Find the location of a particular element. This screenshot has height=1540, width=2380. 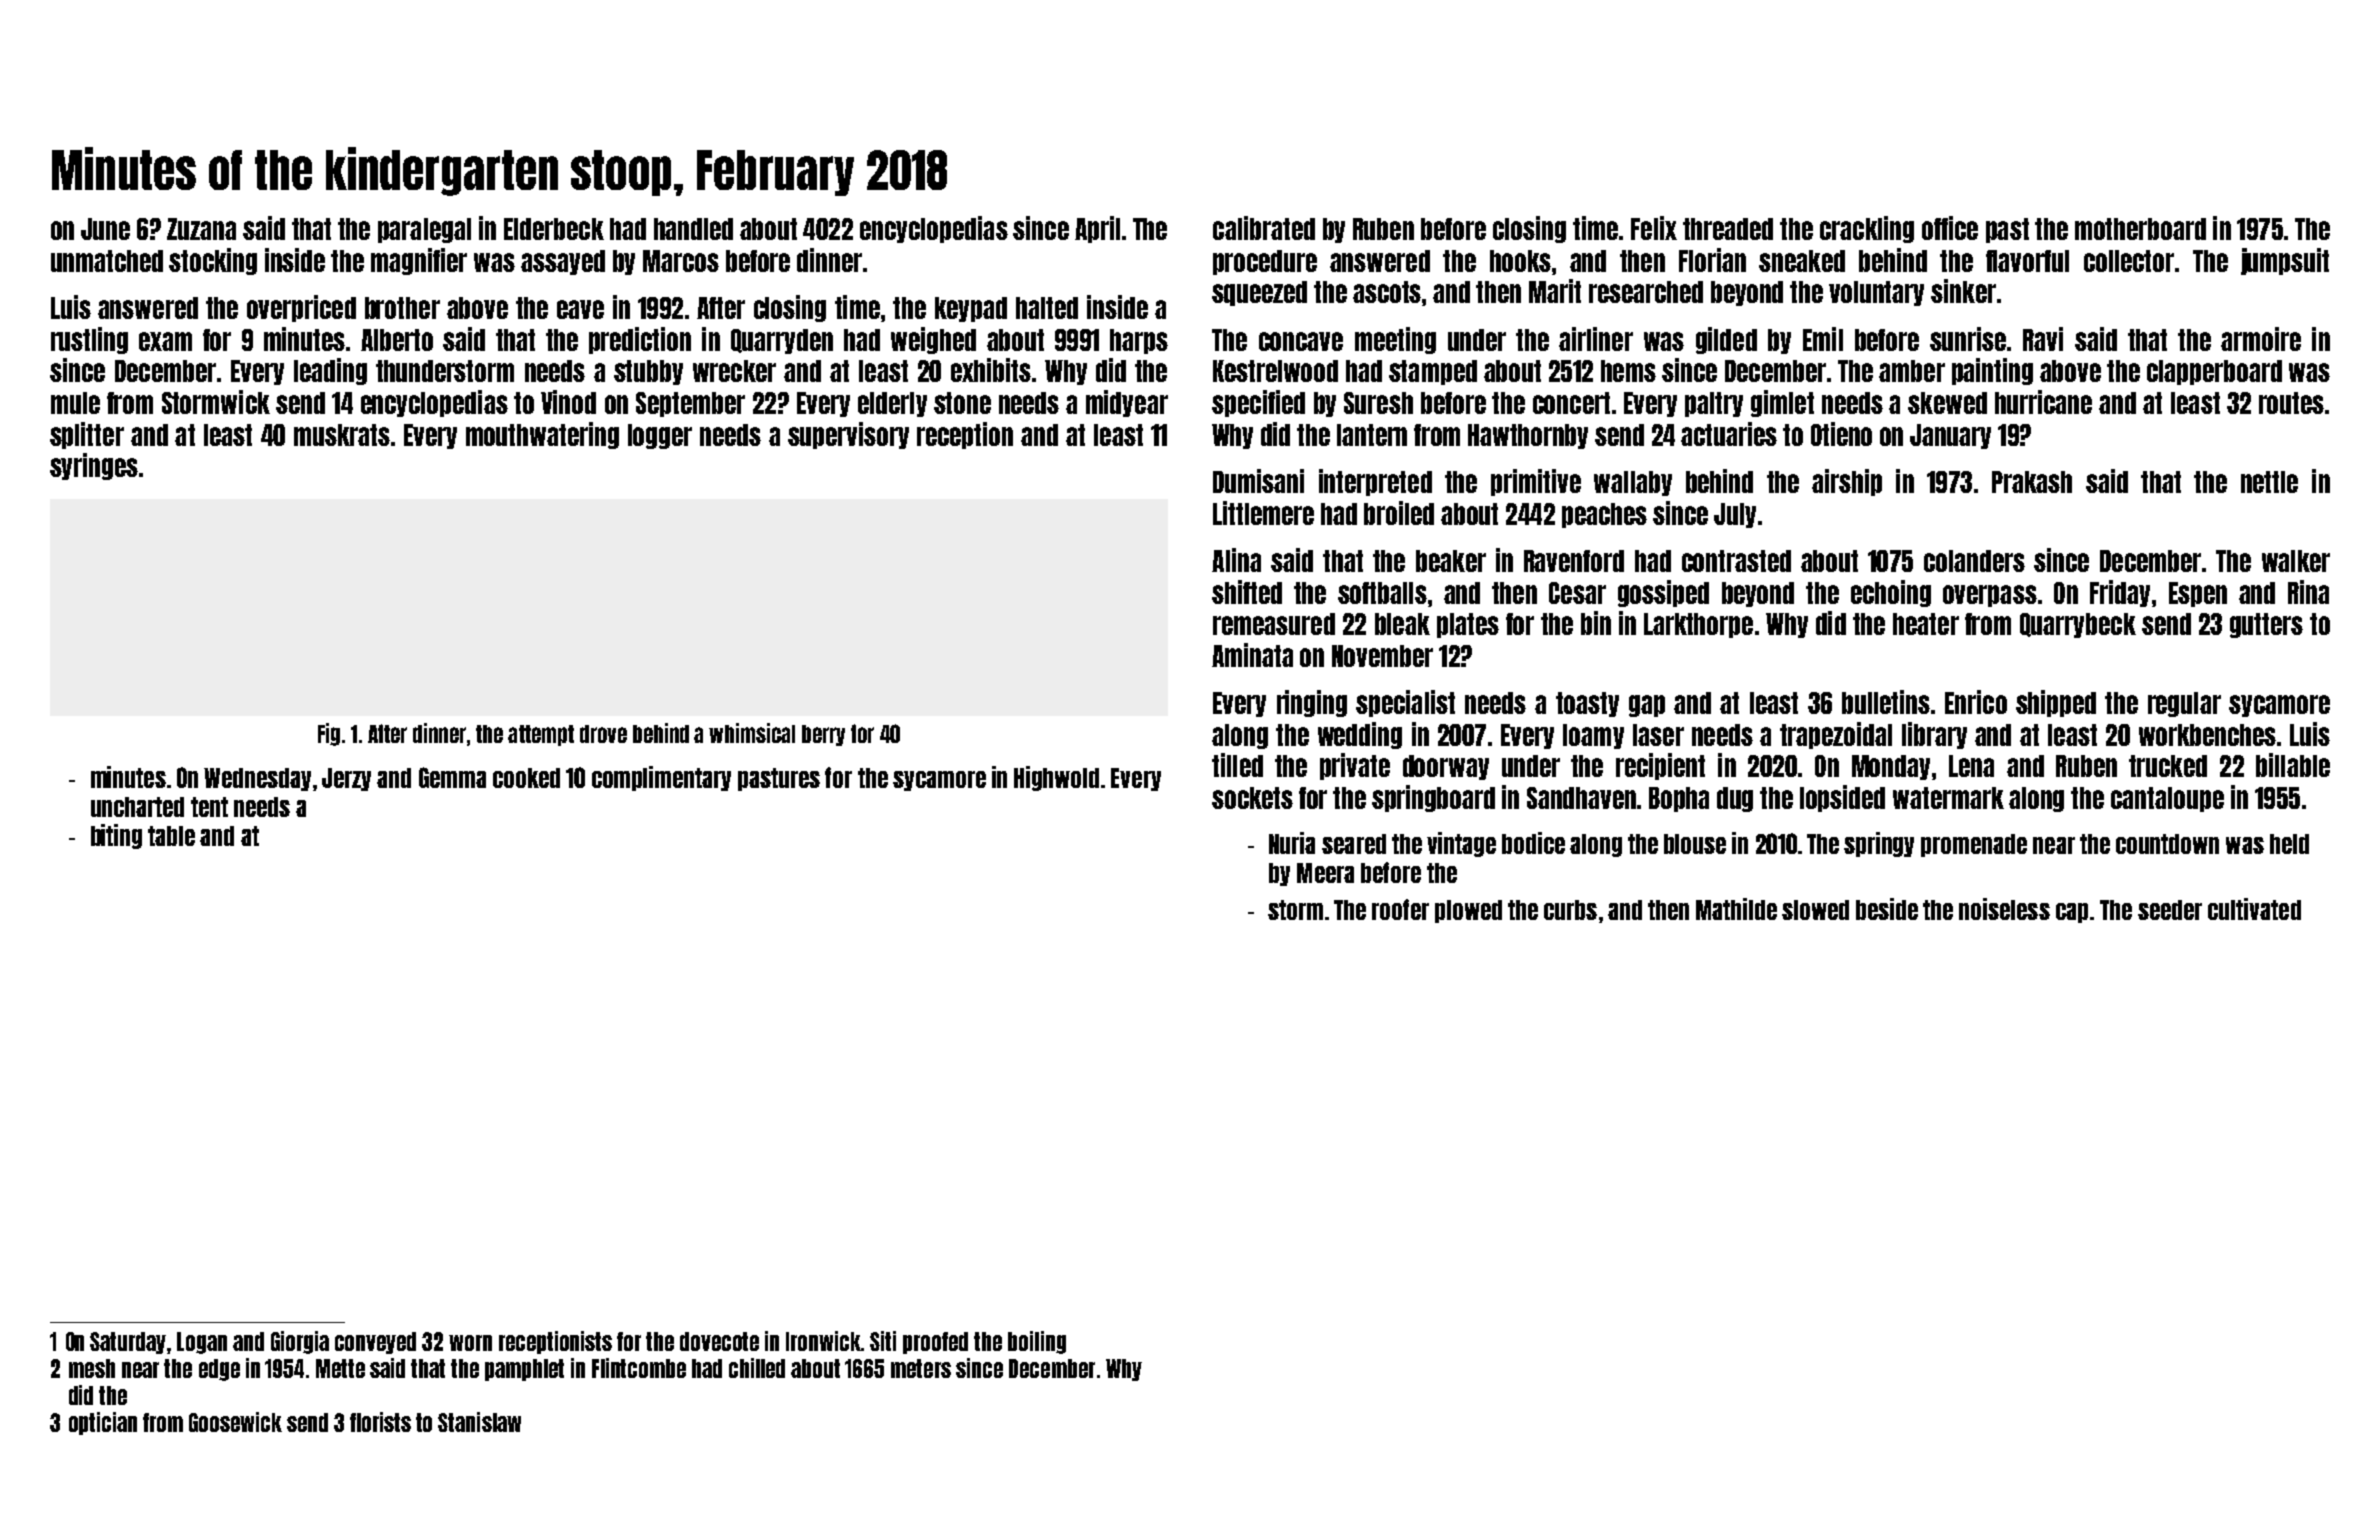

workbenches is located at coordinates (2207, 735).
